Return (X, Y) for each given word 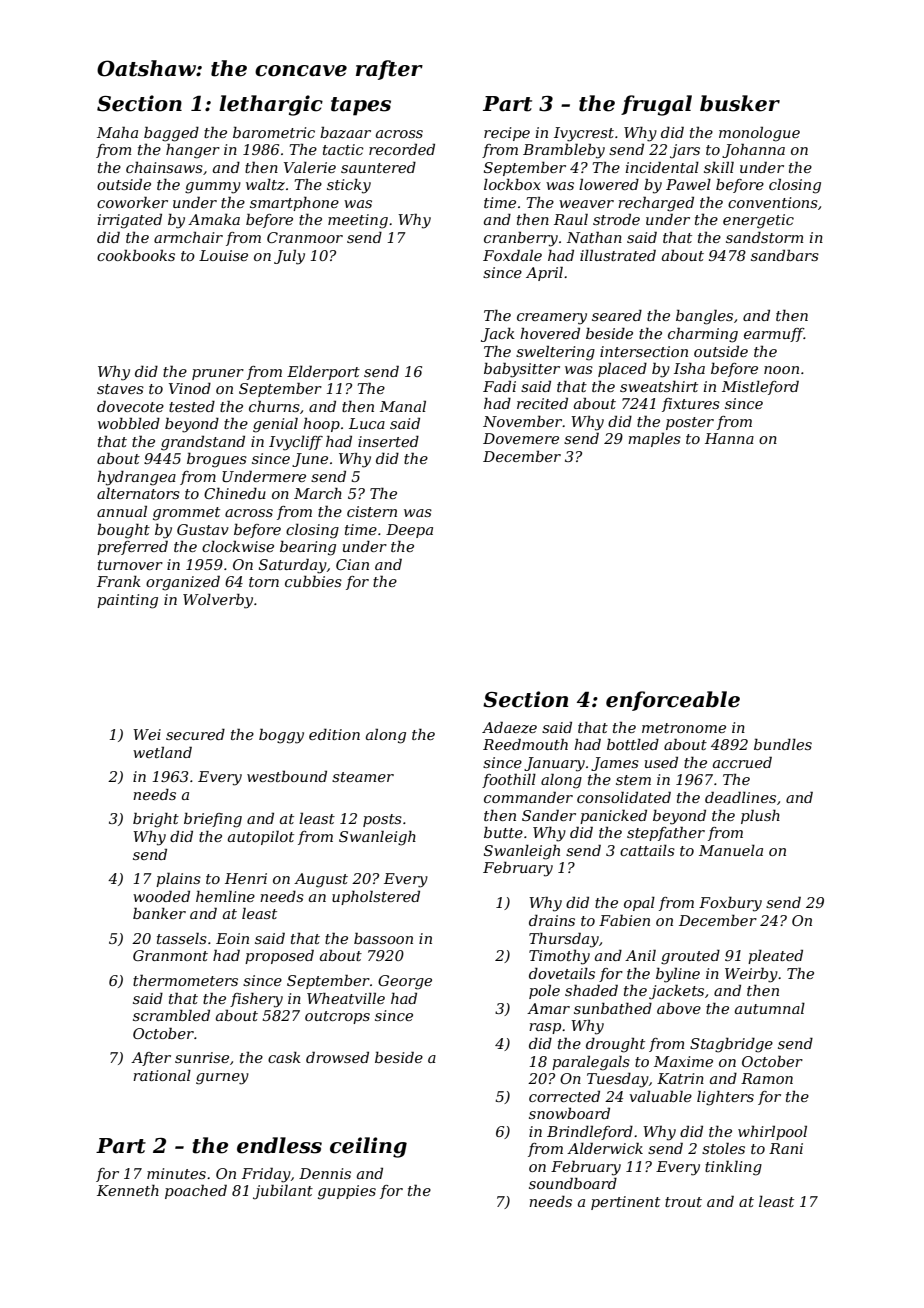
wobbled (129, 423)
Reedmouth (525, 744)
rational (162, 1075)
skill (719, 167)
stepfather (666, 833)
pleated (775, 957)
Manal (403, 406)
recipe (507, 134)
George (405, 982)
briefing (213, 820)
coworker (132, 202)
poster (690, 423)
